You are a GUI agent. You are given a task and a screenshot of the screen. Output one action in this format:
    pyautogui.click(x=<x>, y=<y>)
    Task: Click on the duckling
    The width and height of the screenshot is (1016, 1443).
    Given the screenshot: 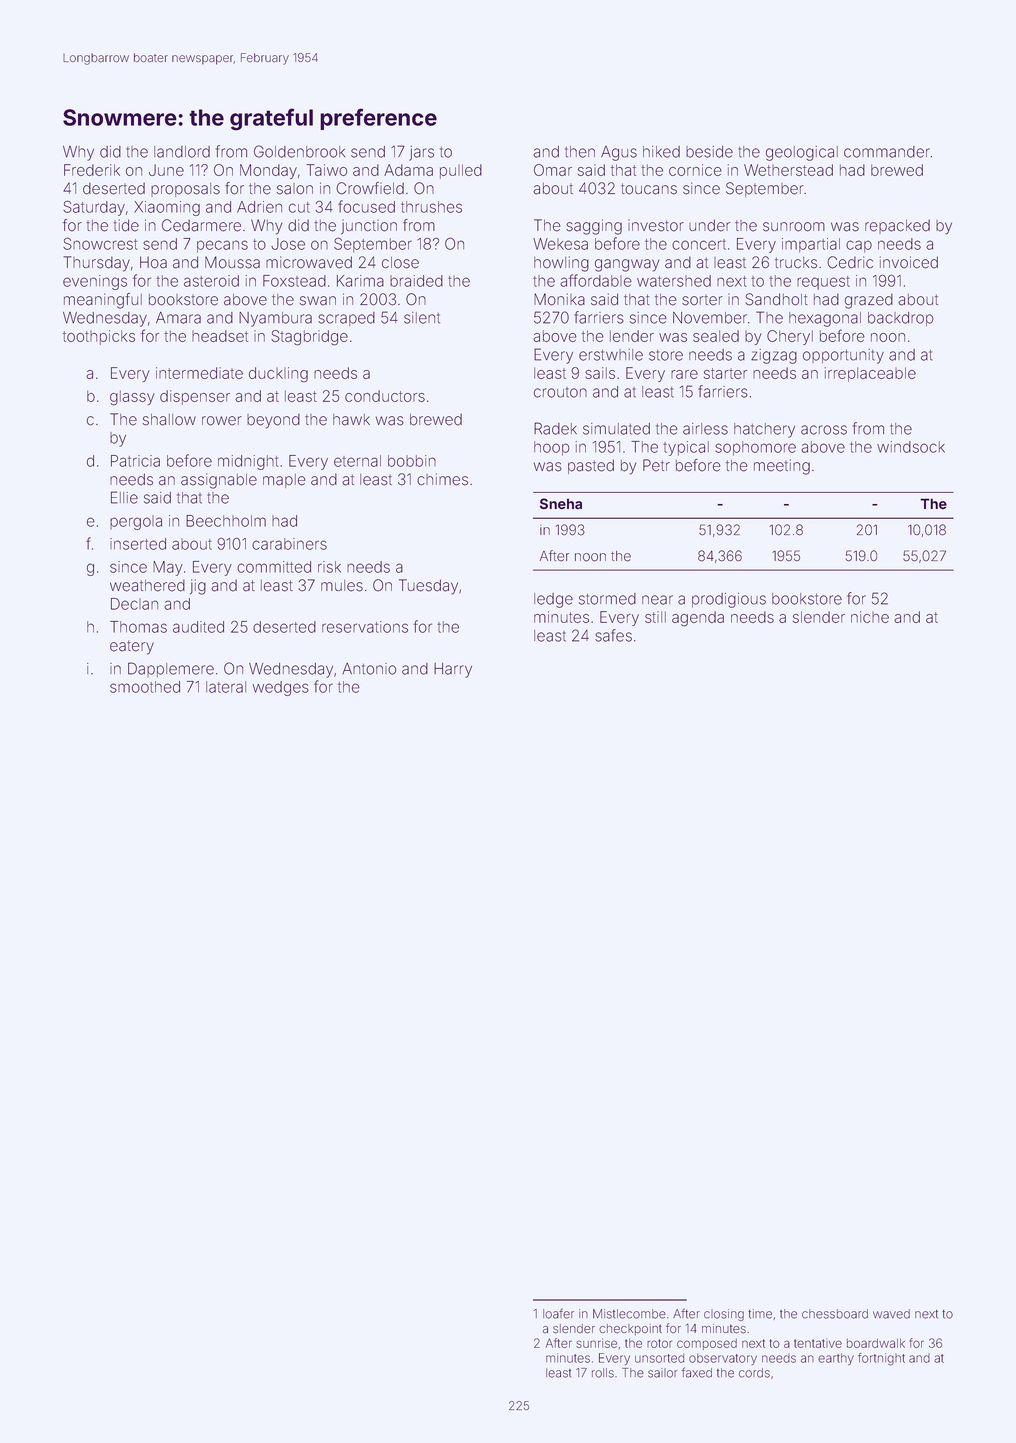 What is the action you would take?
    pyautogui.click(x=278, y=375)
